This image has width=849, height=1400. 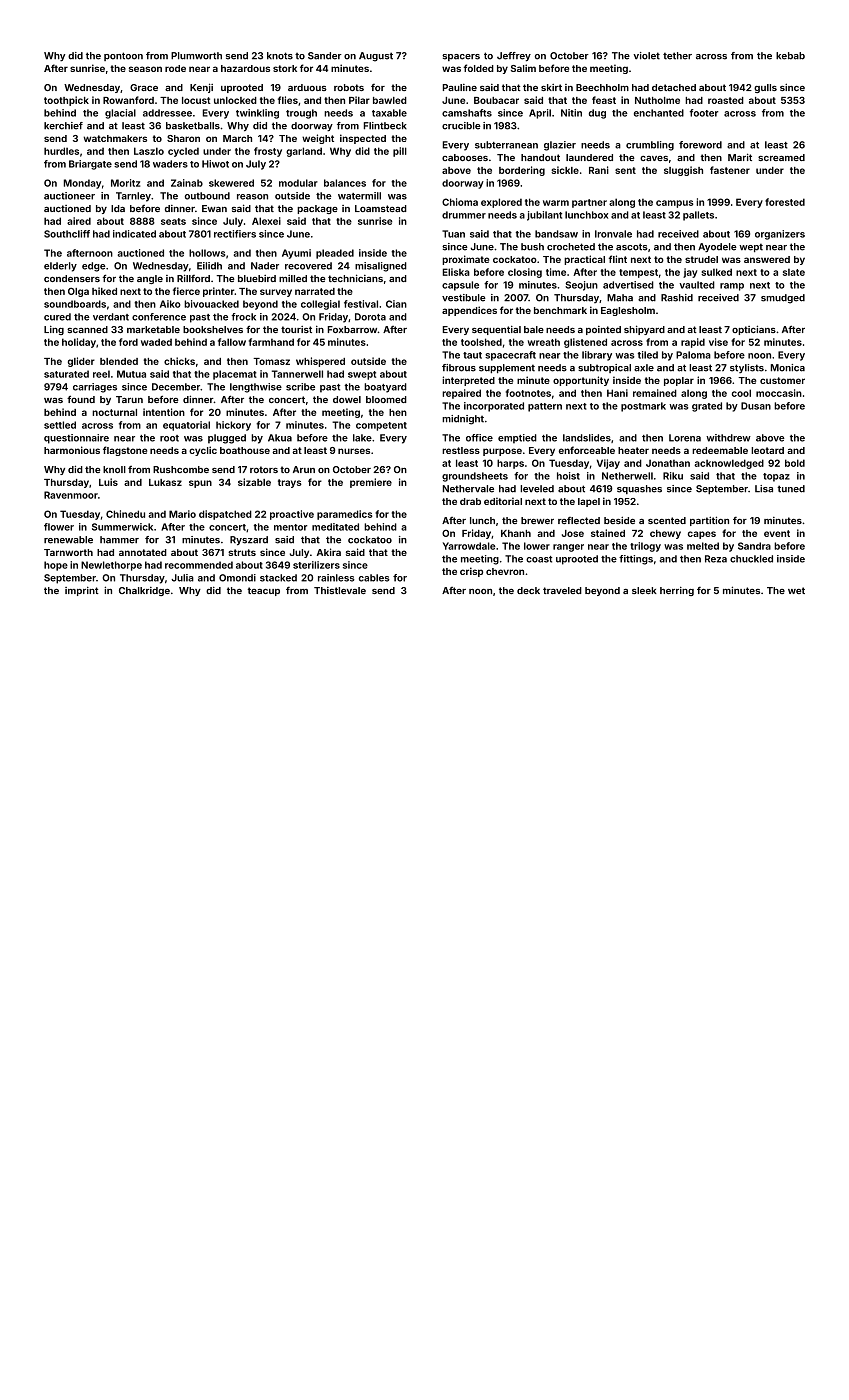 What do you see at coordinates (149, 151) in the image?
I see `Laszlo` at bounding box center [149, 151].
